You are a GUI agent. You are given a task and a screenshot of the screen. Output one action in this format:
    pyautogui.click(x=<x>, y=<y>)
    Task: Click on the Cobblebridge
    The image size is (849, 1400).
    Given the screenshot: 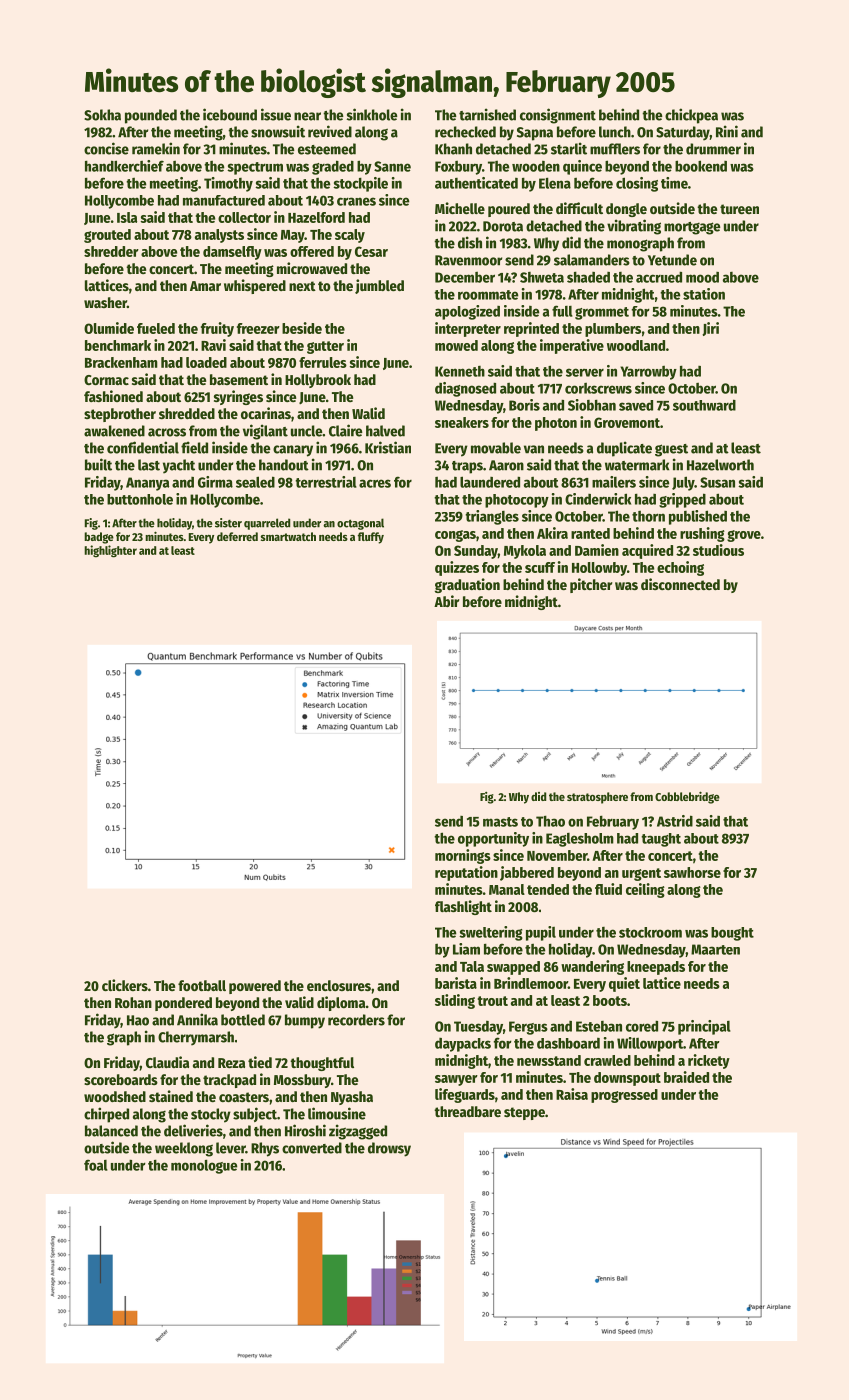 What is the action you would take?
    pyautogui.click(x=687, y=797)
